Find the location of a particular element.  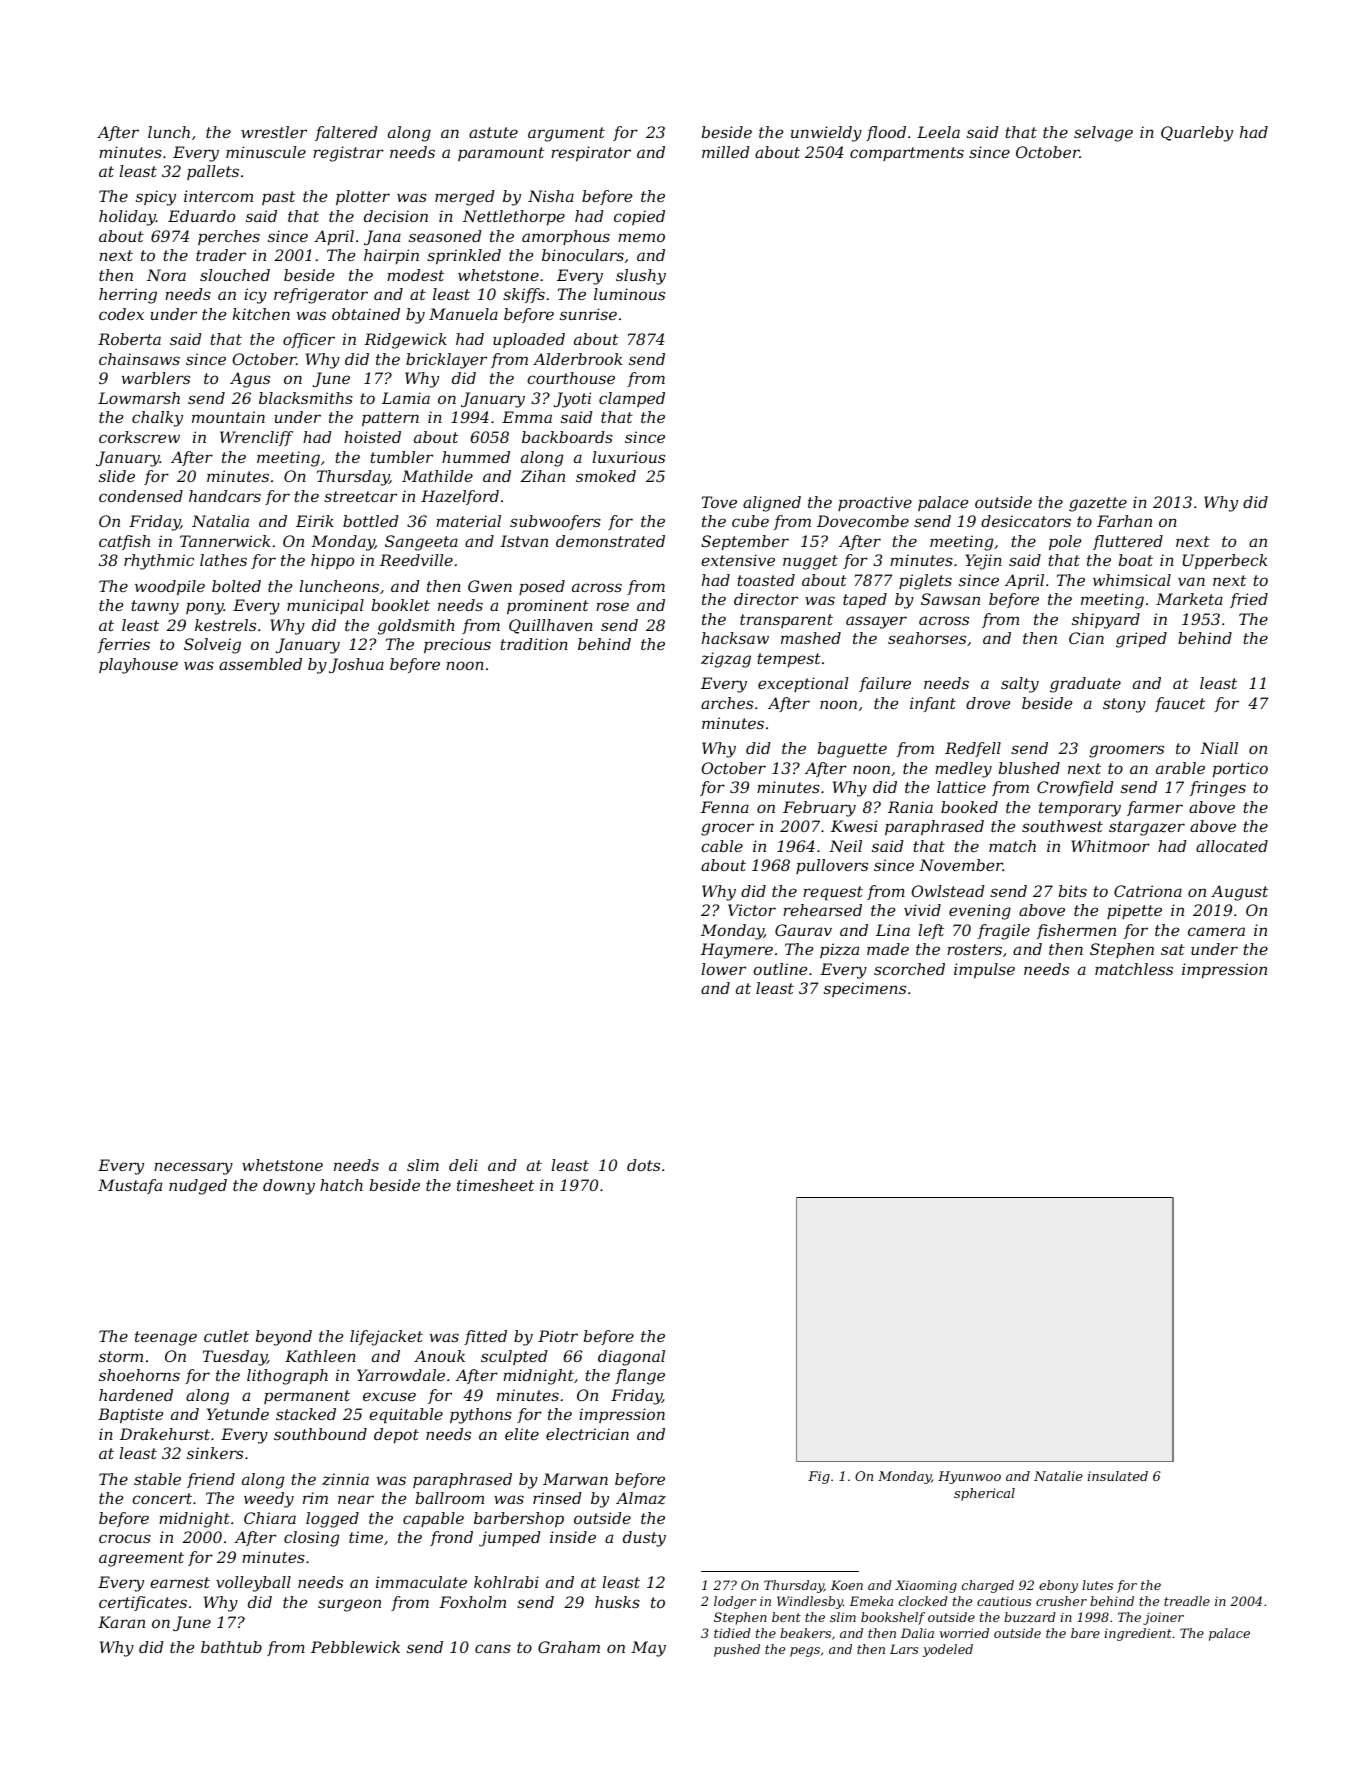

sat is located at coordinates (1173, 949).
